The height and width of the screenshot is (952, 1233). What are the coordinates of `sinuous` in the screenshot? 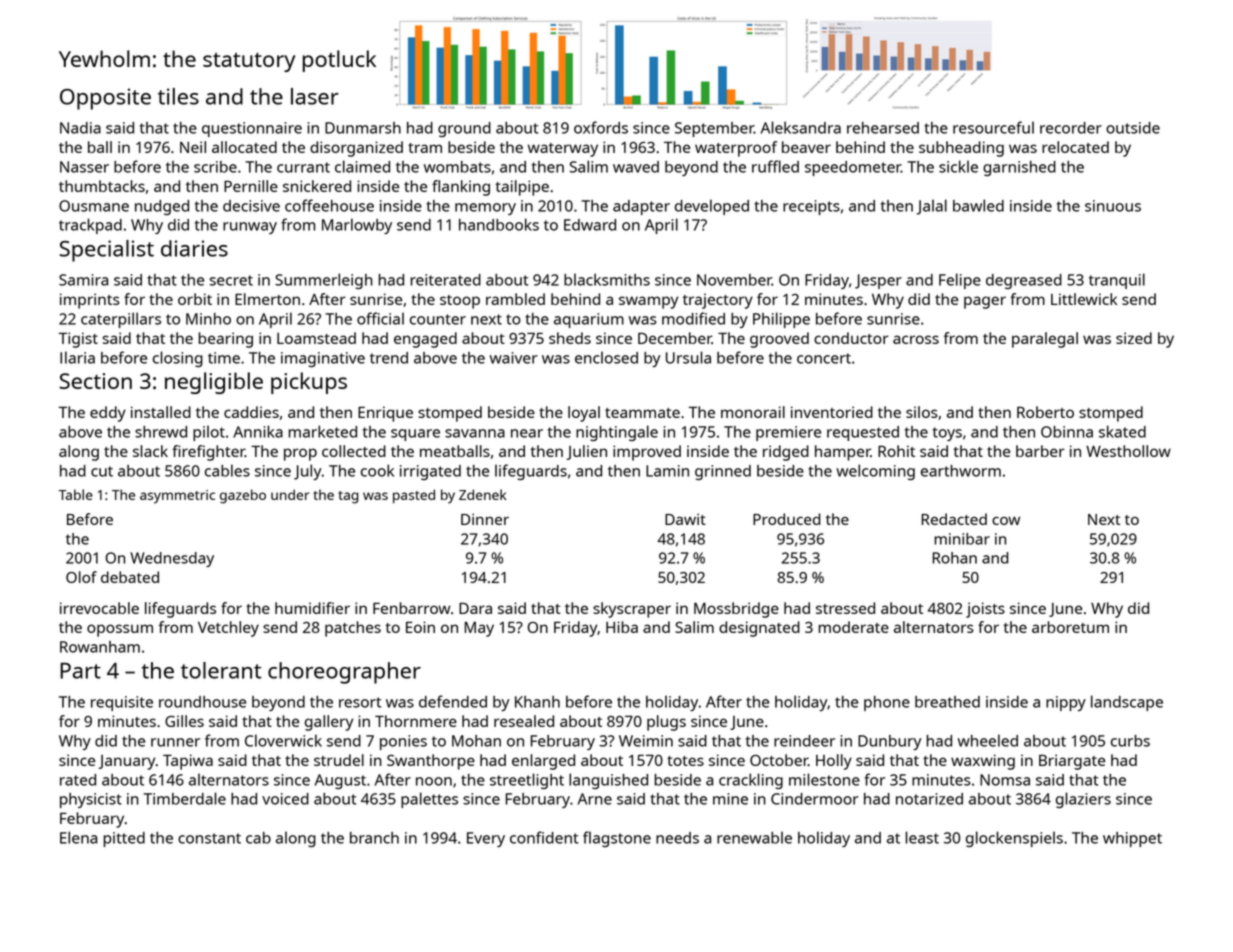 It's located at (1113, 206).
